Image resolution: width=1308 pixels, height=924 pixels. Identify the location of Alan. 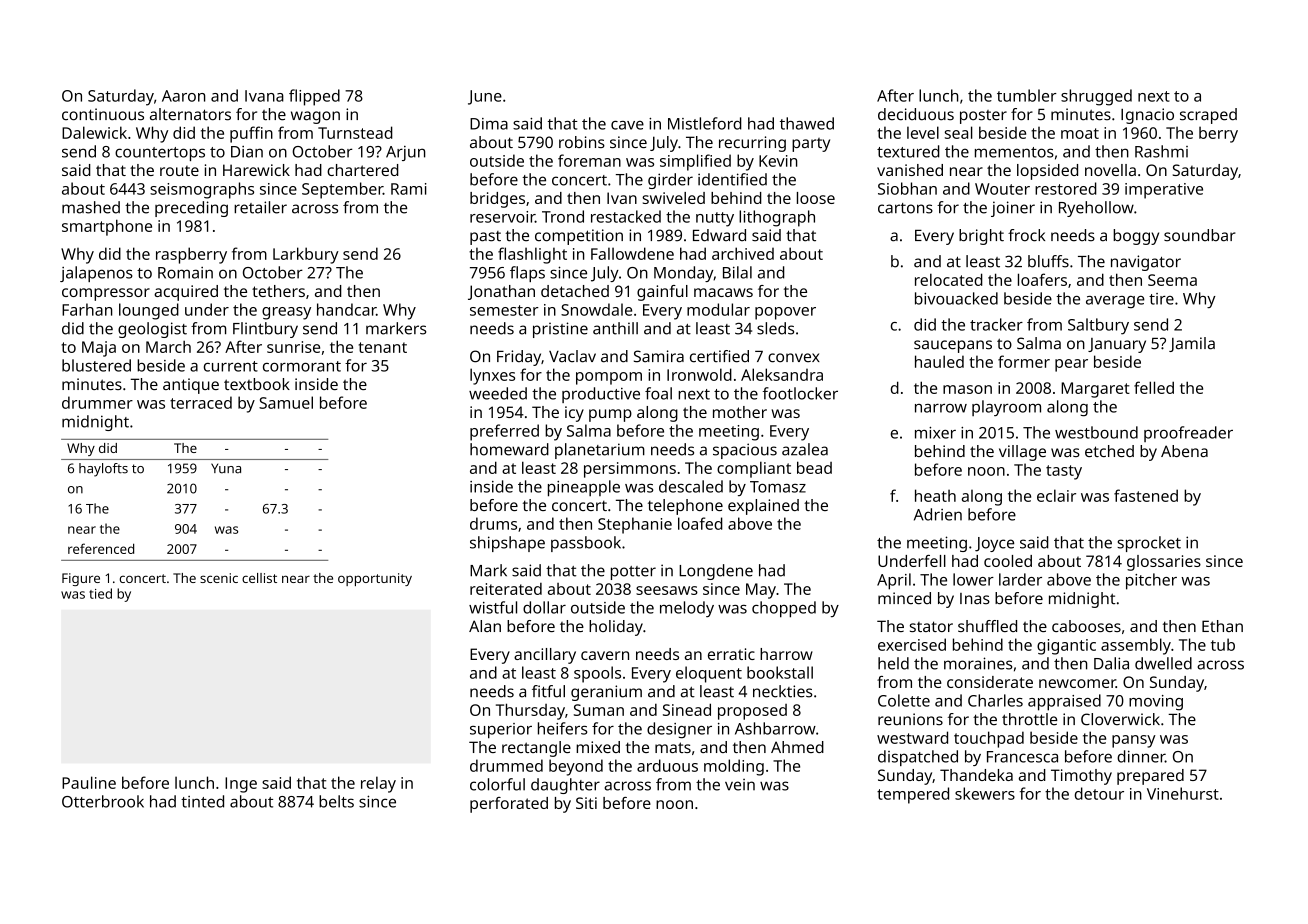
(485, 626).
